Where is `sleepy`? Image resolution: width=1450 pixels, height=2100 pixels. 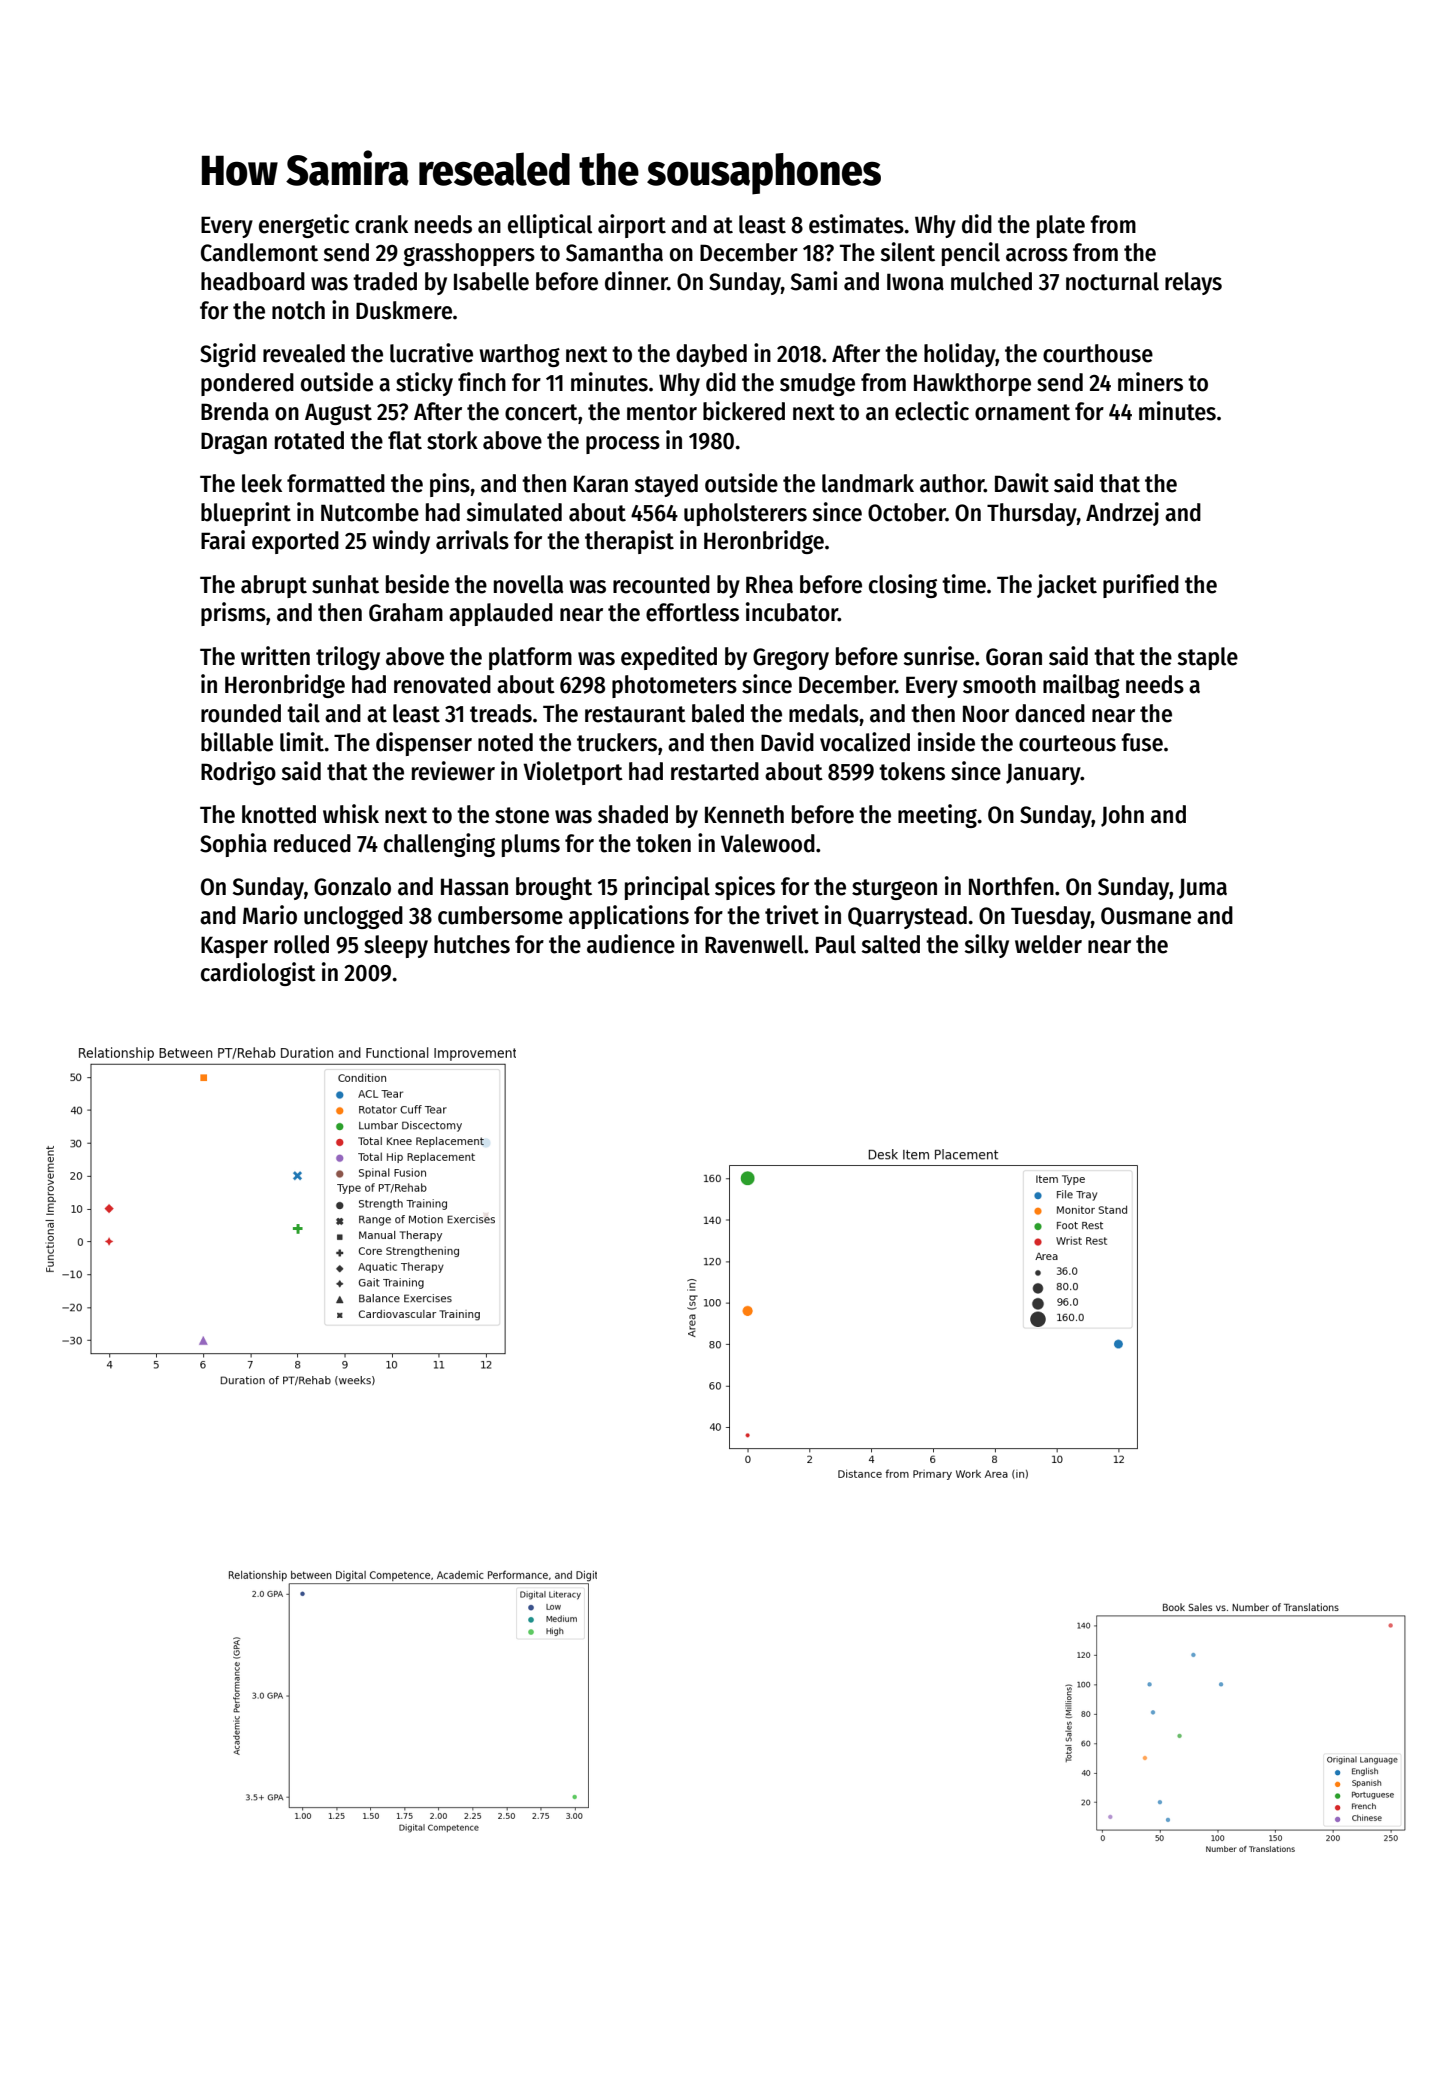 sleepy is located at coordinates (396, 946).
